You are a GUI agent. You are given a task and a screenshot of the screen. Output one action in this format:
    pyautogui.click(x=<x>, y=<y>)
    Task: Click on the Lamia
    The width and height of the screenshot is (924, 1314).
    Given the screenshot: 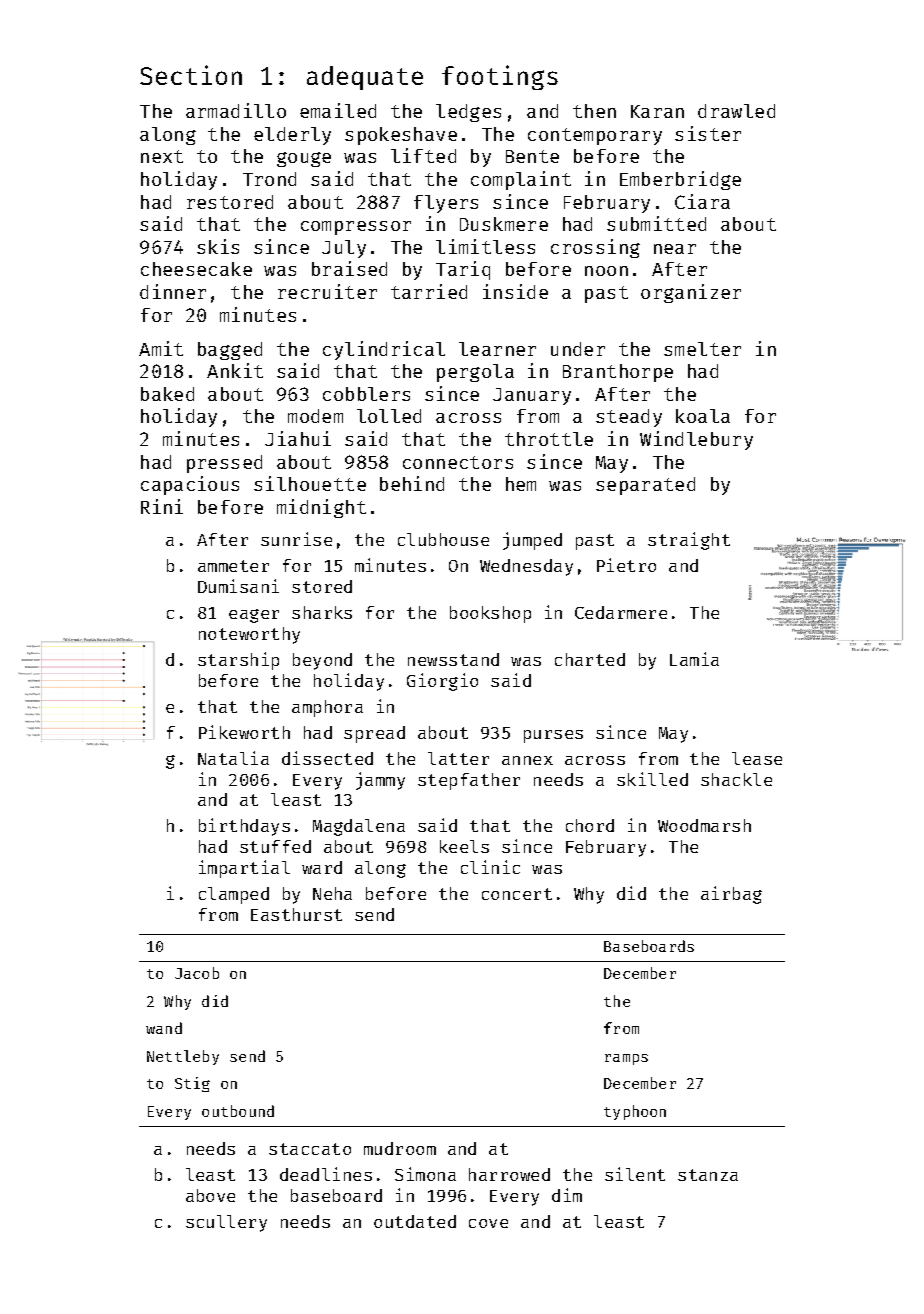 What is the action you would take?
    pyautogui.click(x=694, y=659)
